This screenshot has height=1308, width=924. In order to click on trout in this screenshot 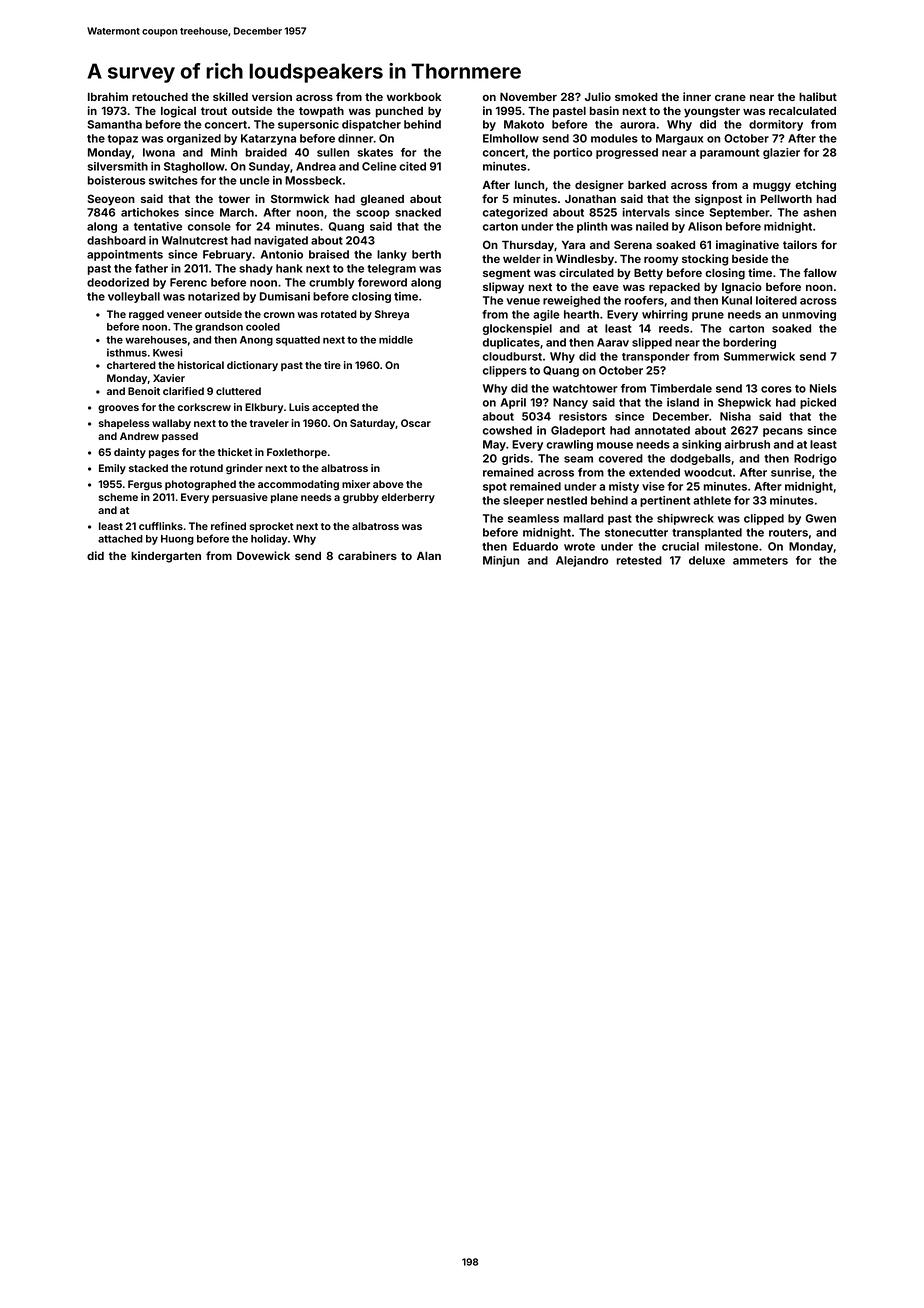, I will do `click(214, 111)`.
